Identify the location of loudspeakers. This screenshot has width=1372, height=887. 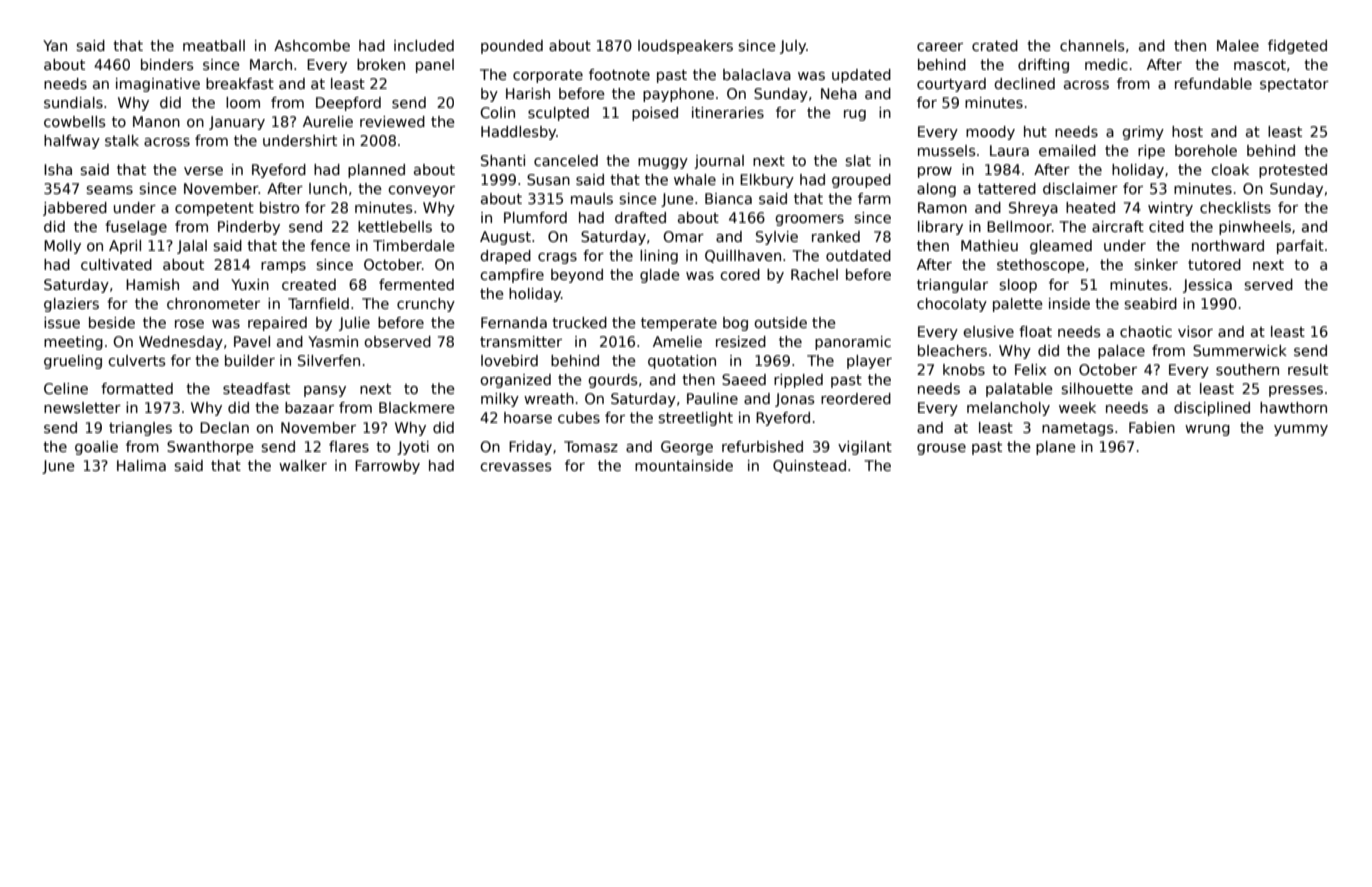
(685, 47).
